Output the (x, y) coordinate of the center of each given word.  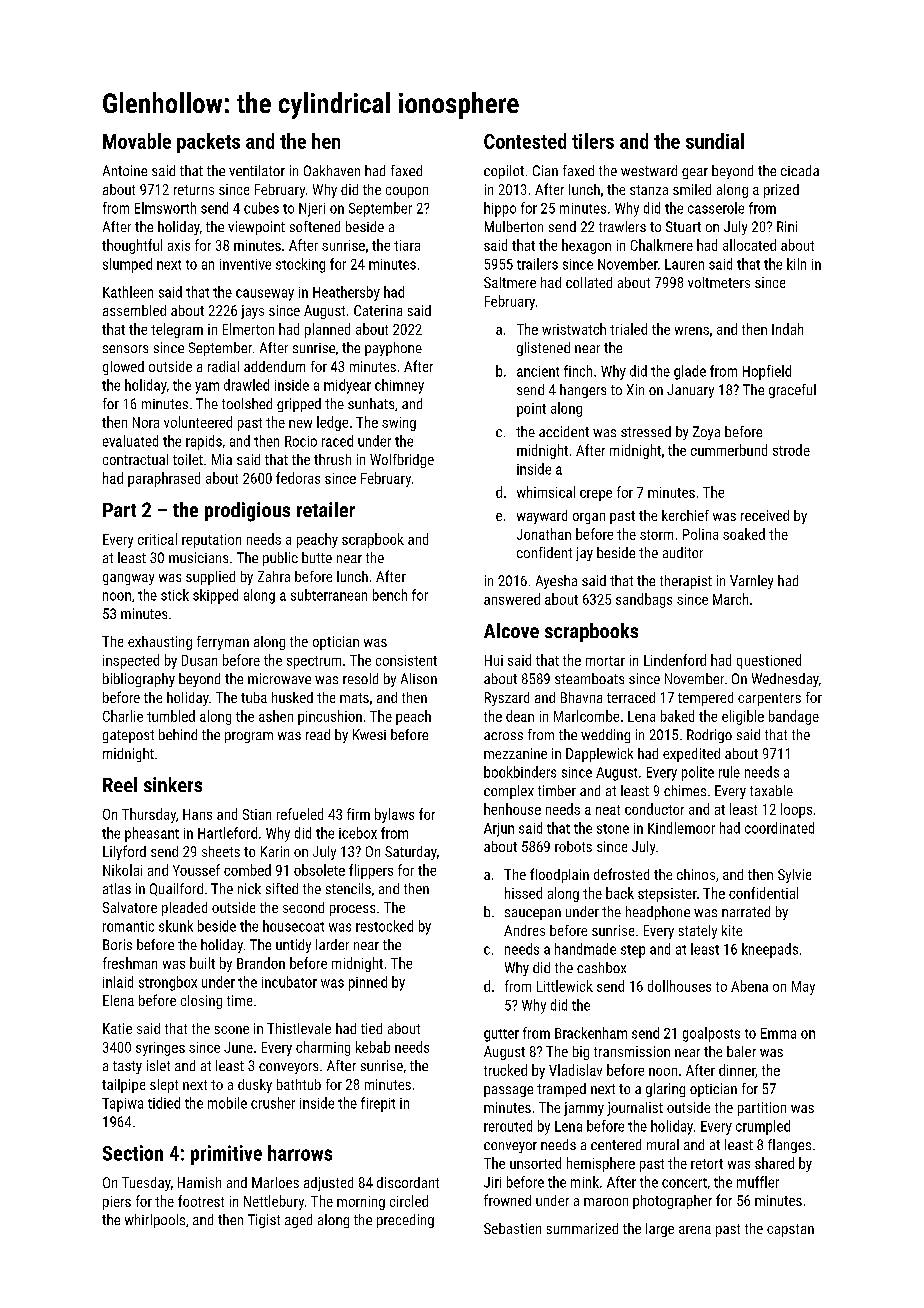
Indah (787, 329)
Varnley (751, 582)
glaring (665, 1090)
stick (175, 595)
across (503, 736)
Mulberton (514, 226)
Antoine (125, 170)
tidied (164, 1103)
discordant (408, 1182)
